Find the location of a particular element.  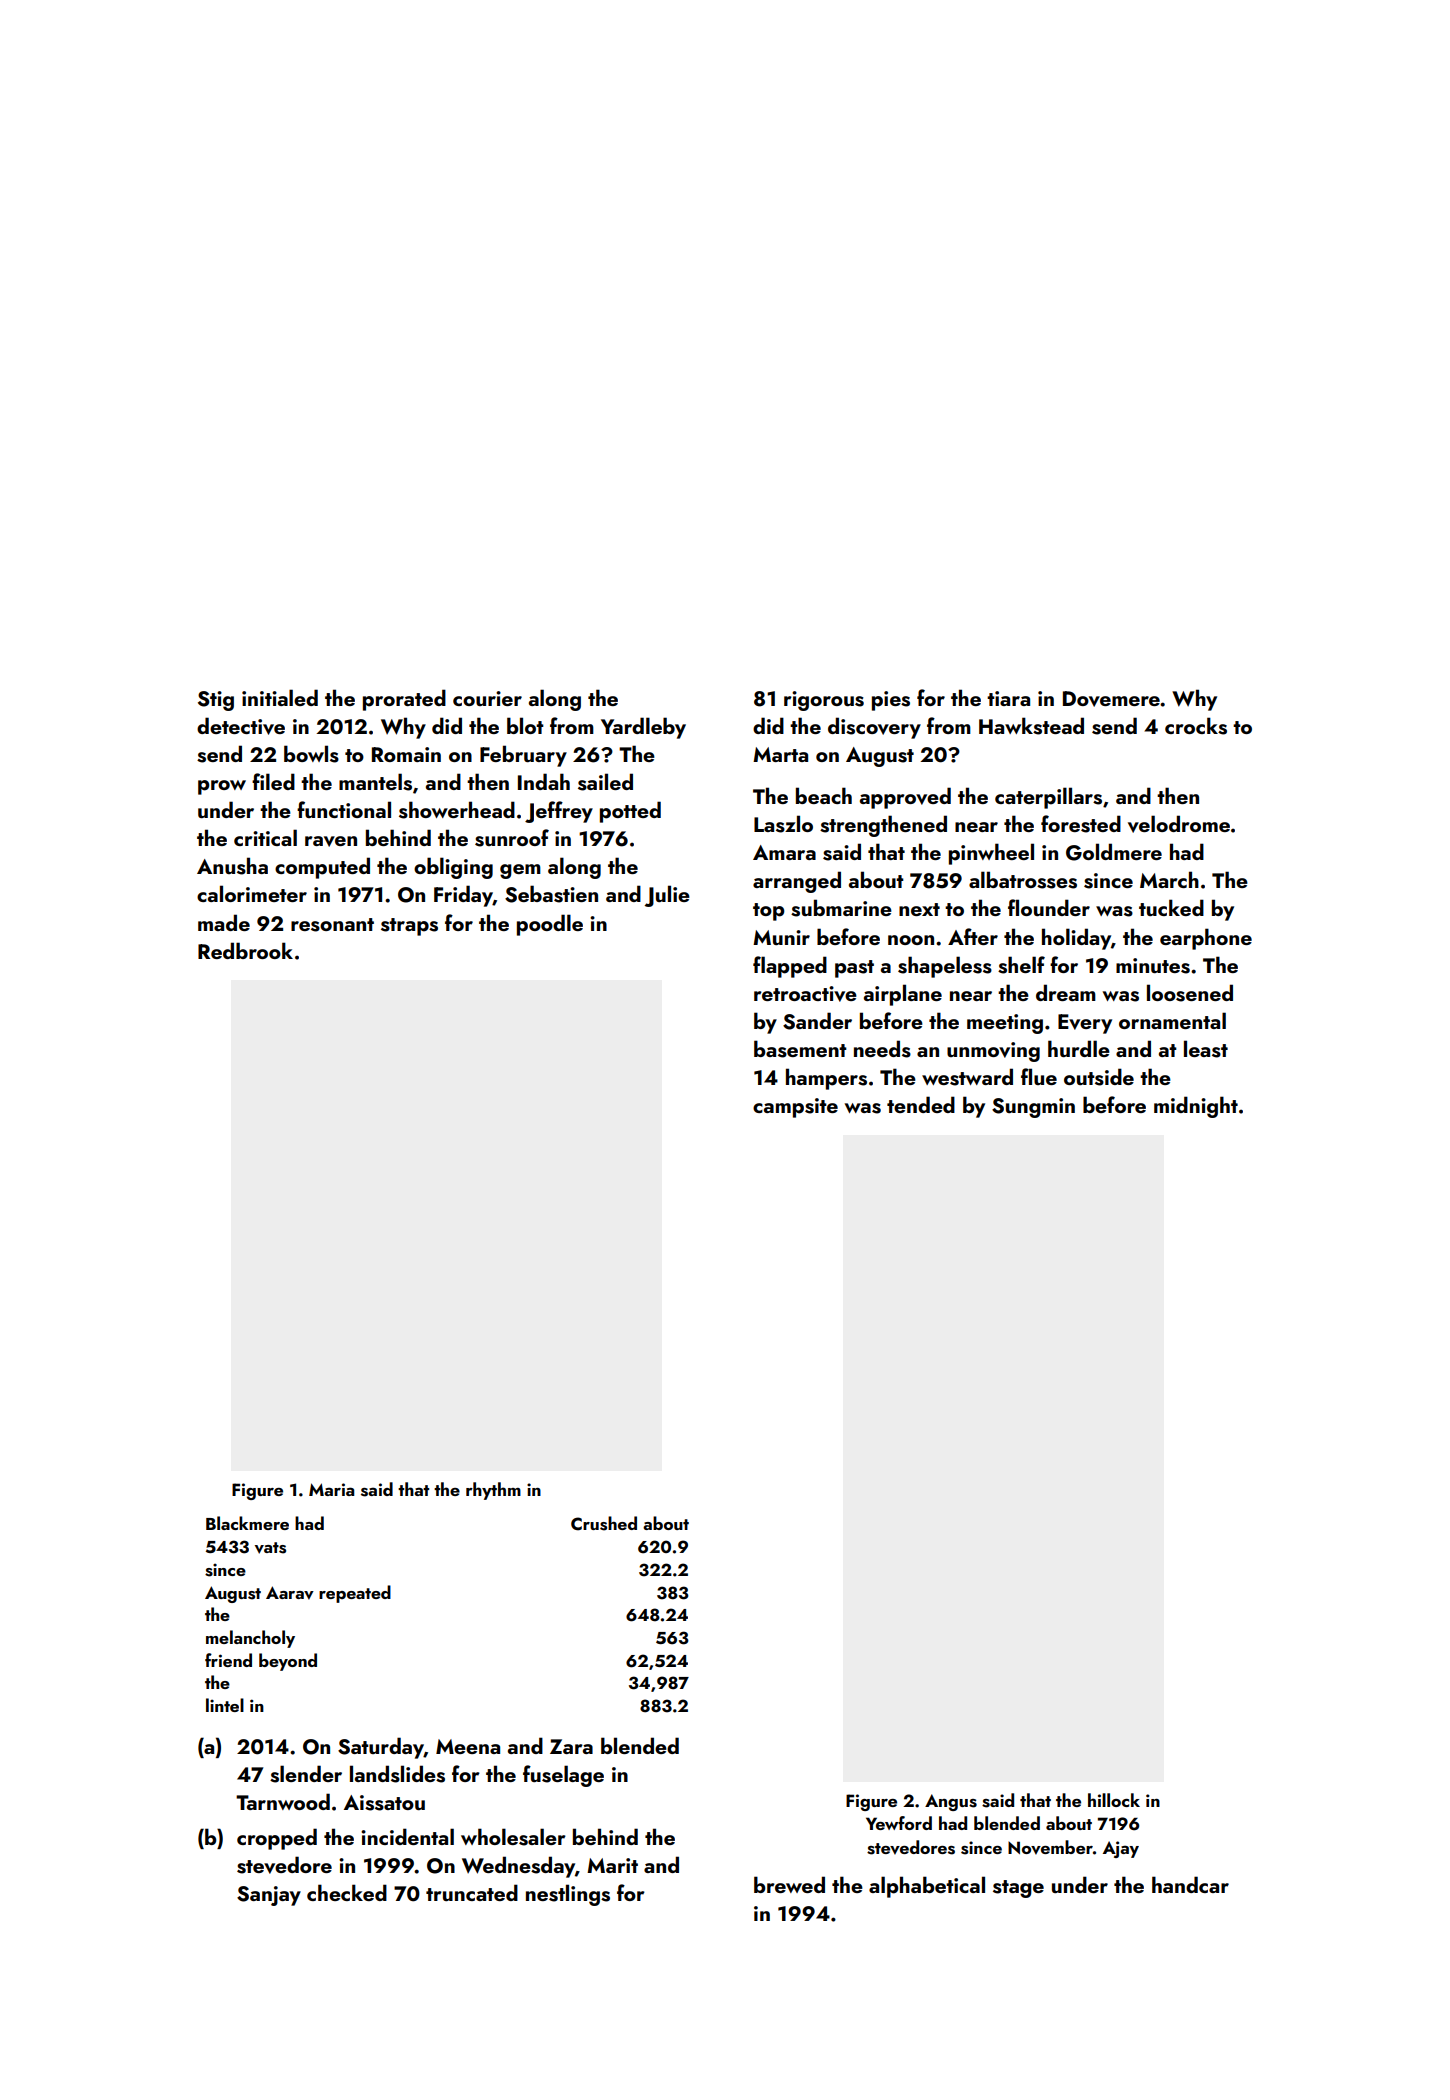

hillock is located at coordinates (1114, 1800).
